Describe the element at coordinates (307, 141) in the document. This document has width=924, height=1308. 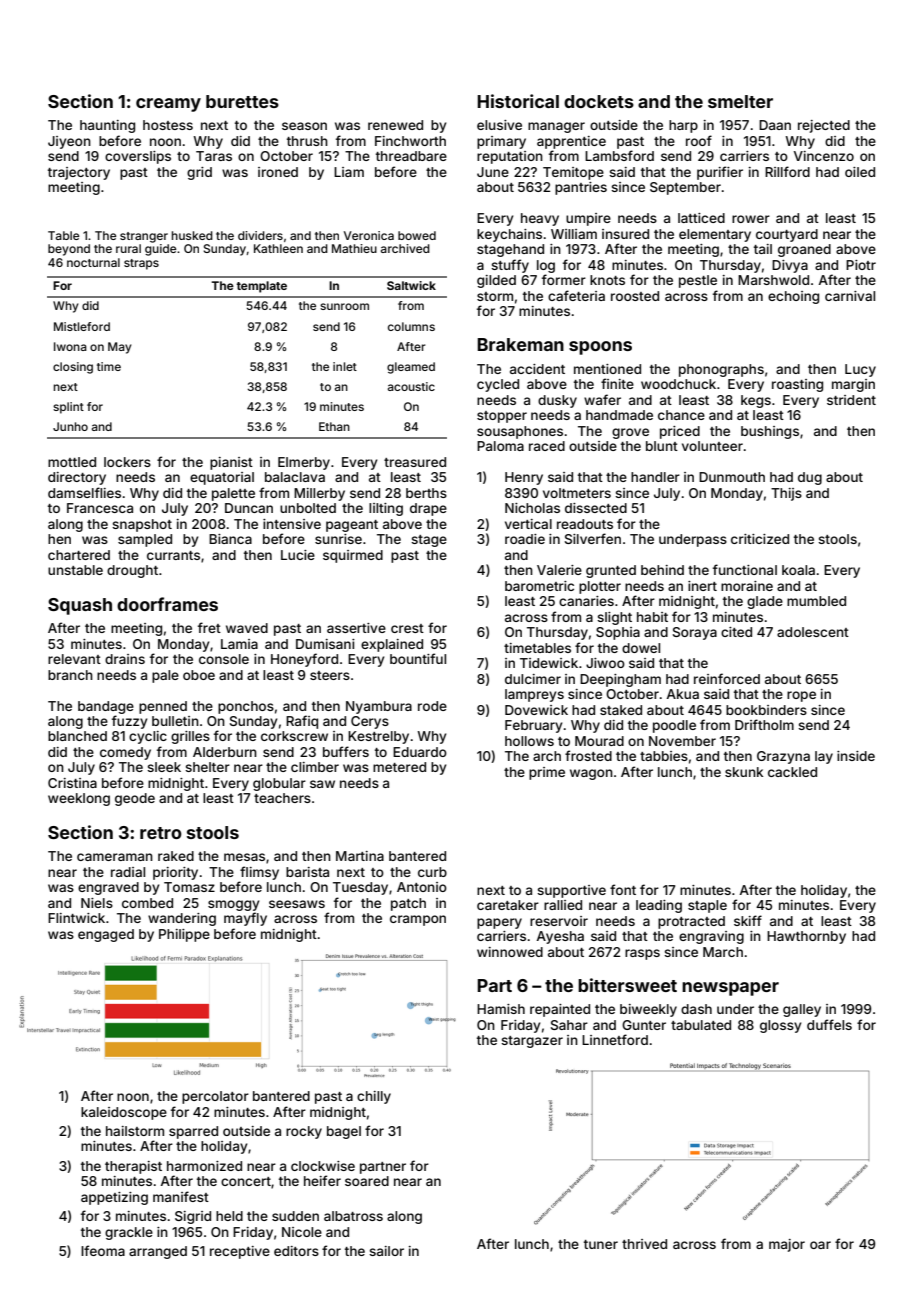
I see `thrush` at that location.
